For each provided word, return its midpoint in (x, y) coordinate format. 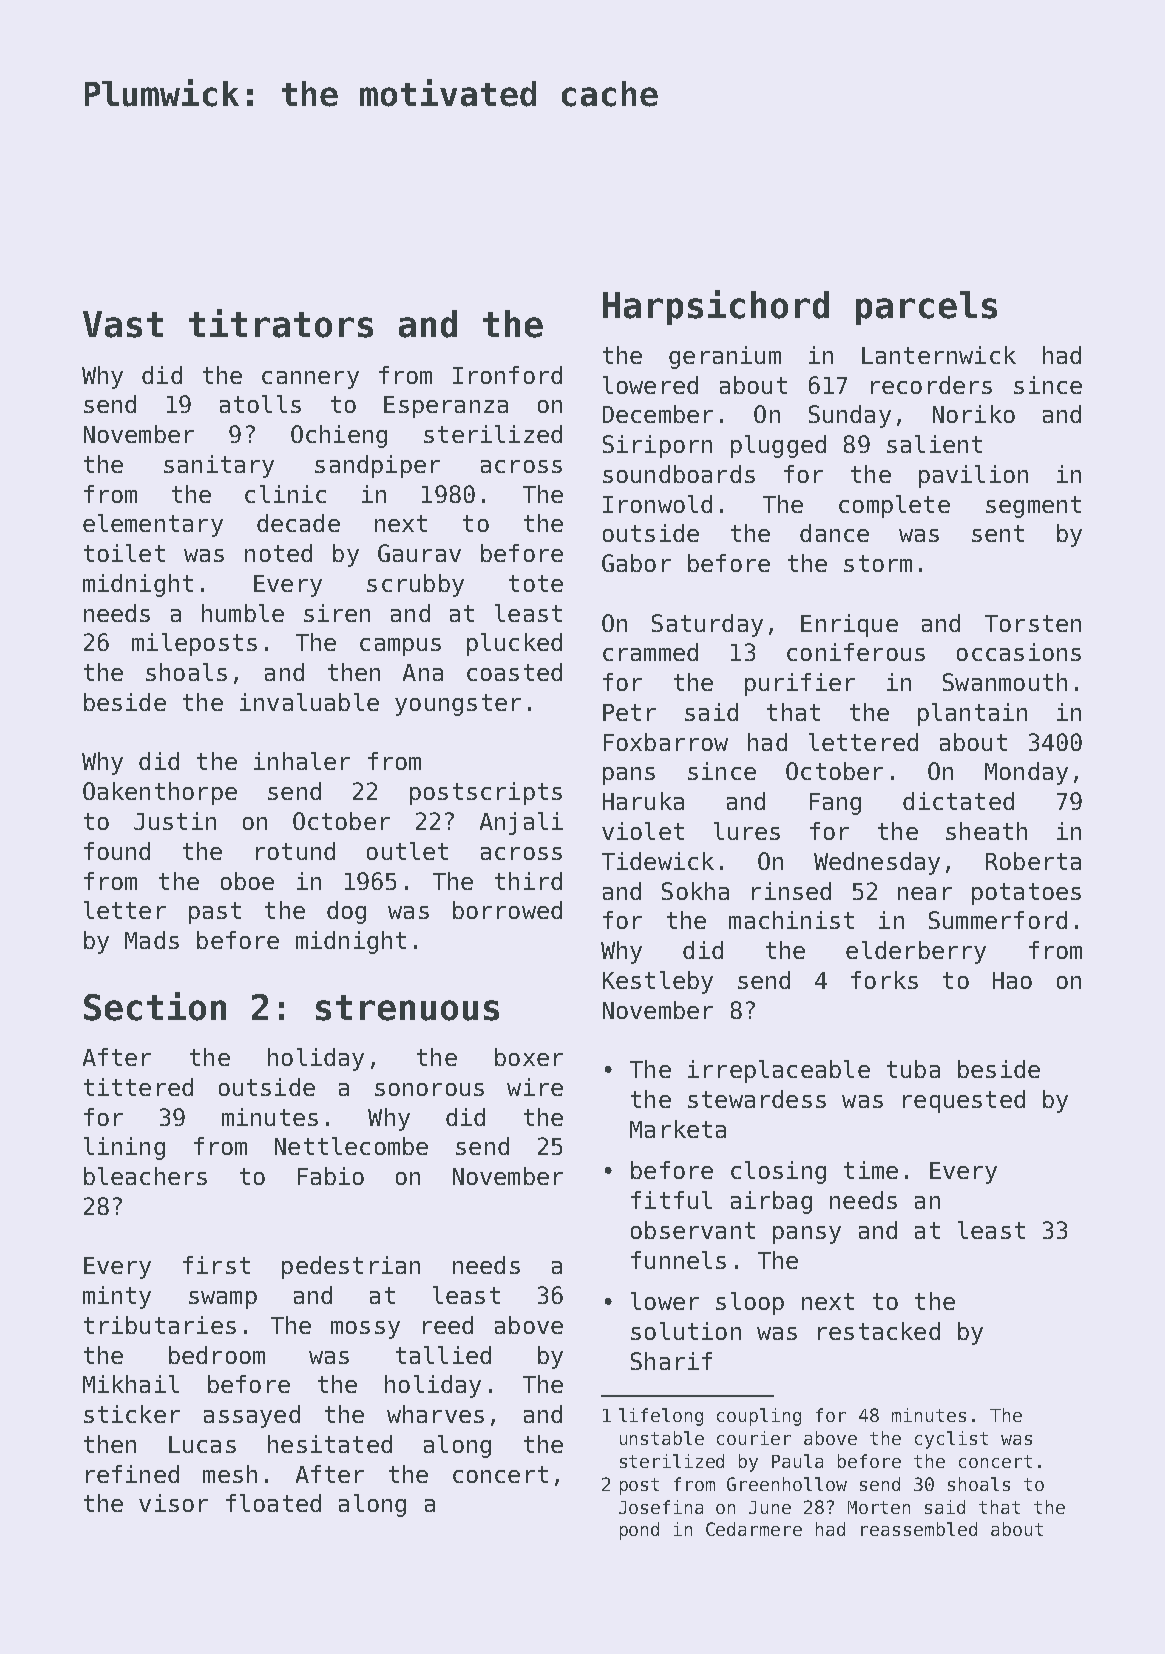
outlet (407, 851)
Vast (123, 324)
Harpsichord (716, 307)
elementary (153, 525)
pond (639, 1531)
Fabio (331, 1176)
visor (173, 1503)
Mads (152, 940)
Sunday (850, 416)
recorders (931, 385)
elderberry (916, 952)
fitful (671, 1200)
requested (964, 1101)
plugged (778, 446)
